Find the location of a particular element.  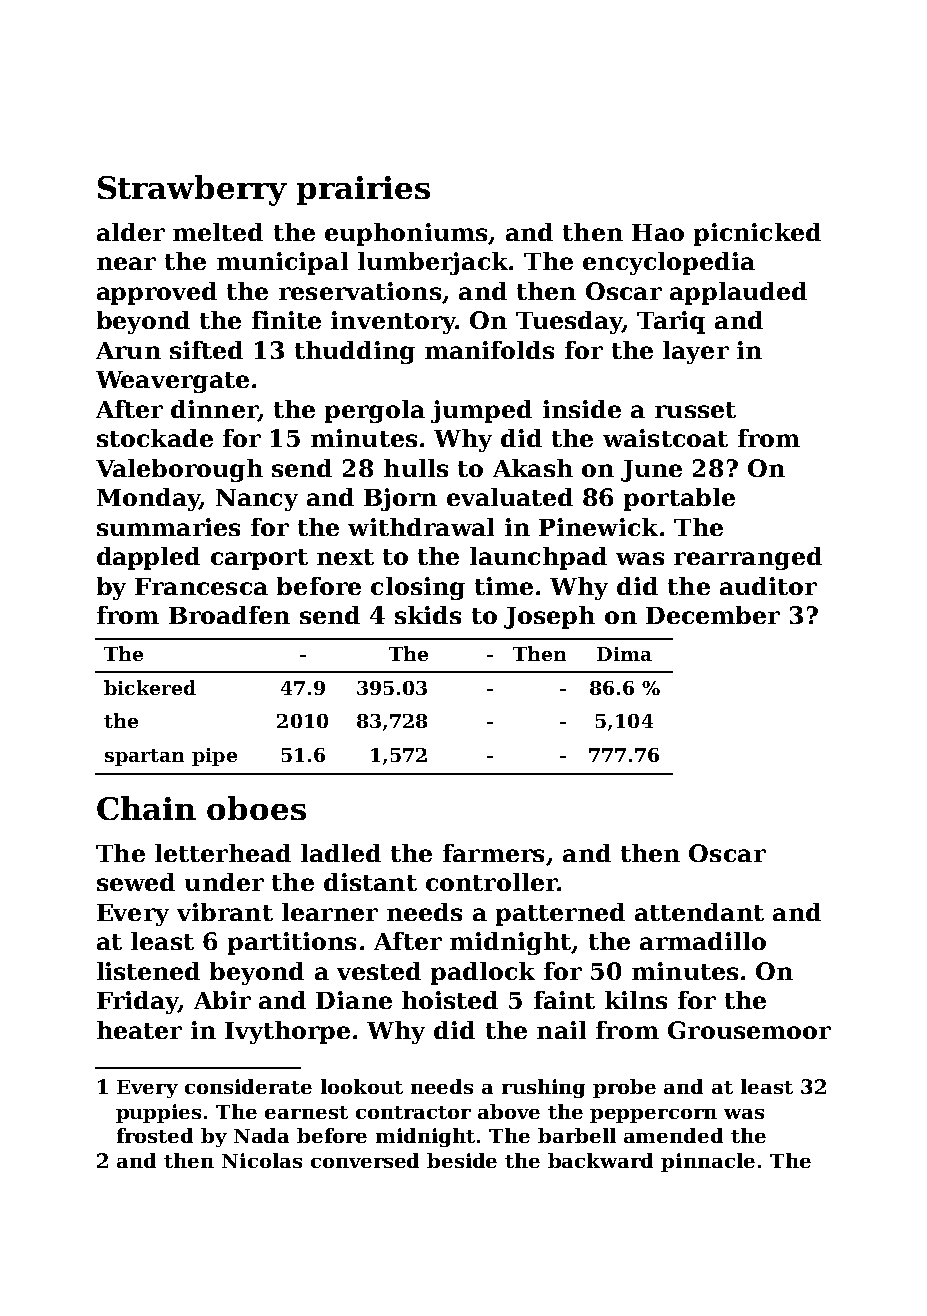

russet is located at coordinates (695, 410).
